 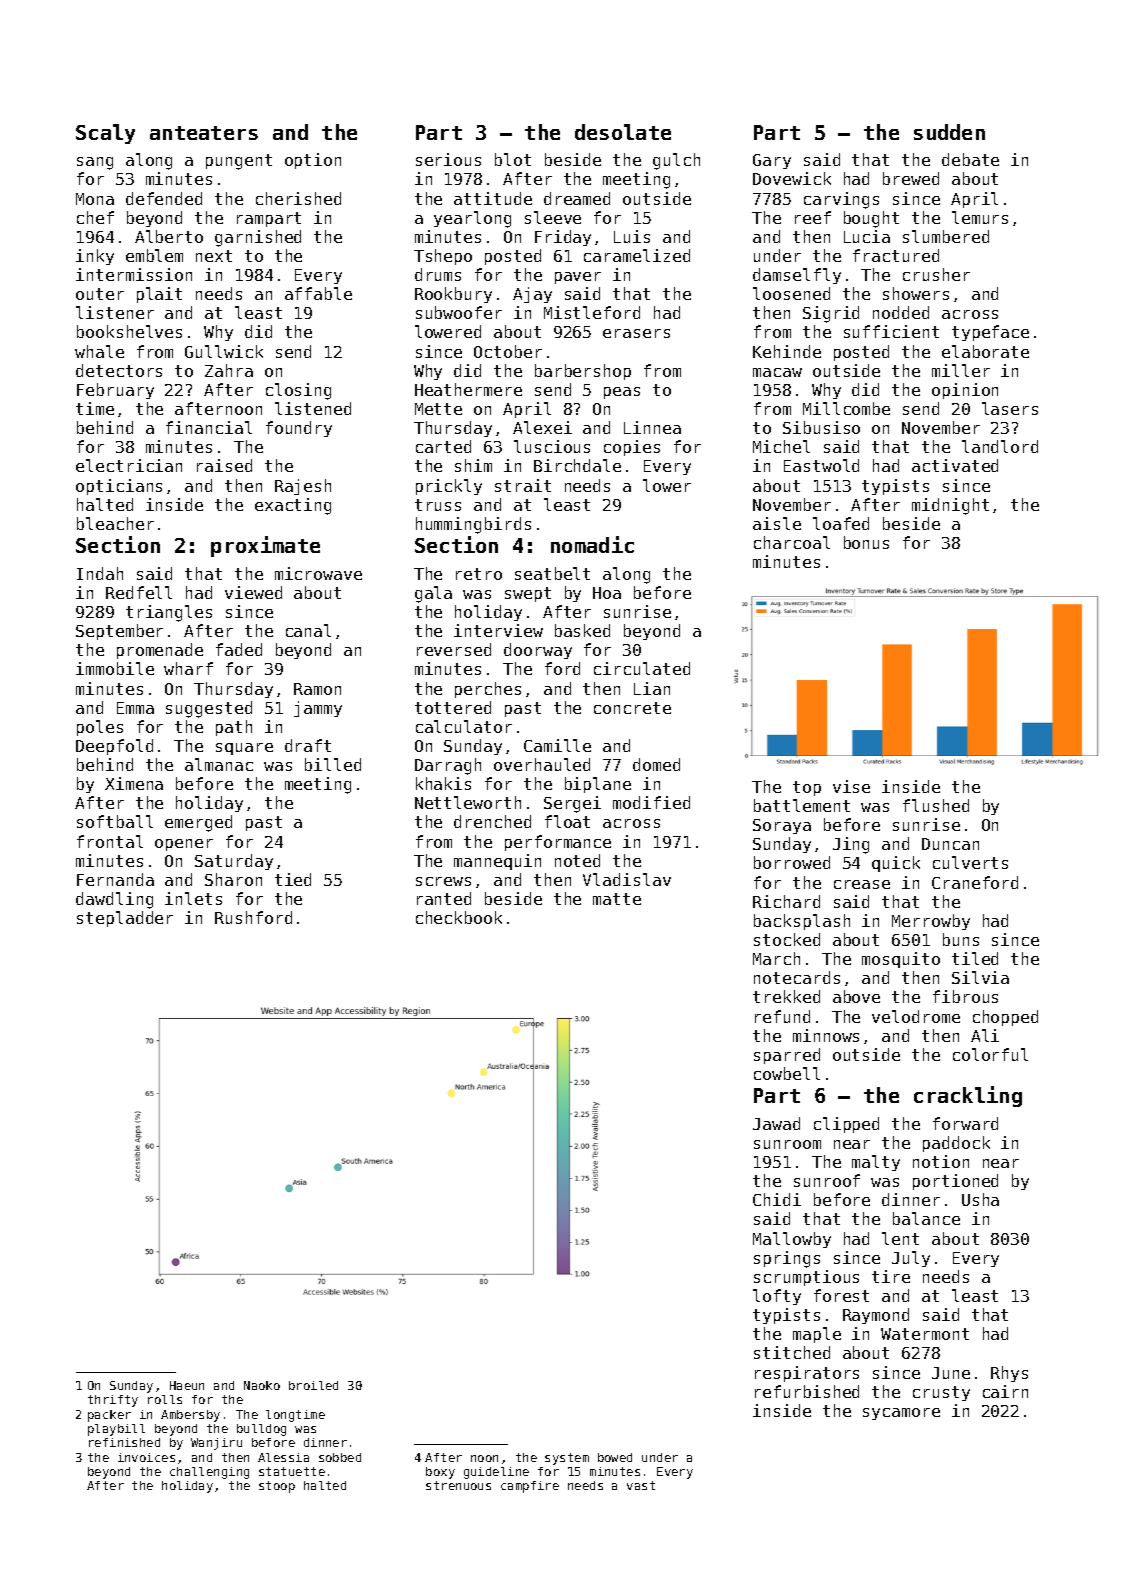 What do you see at coordinates (187, 1385) in the screenshot?
I see `Haeun` at bounding box center [187, 1385].
